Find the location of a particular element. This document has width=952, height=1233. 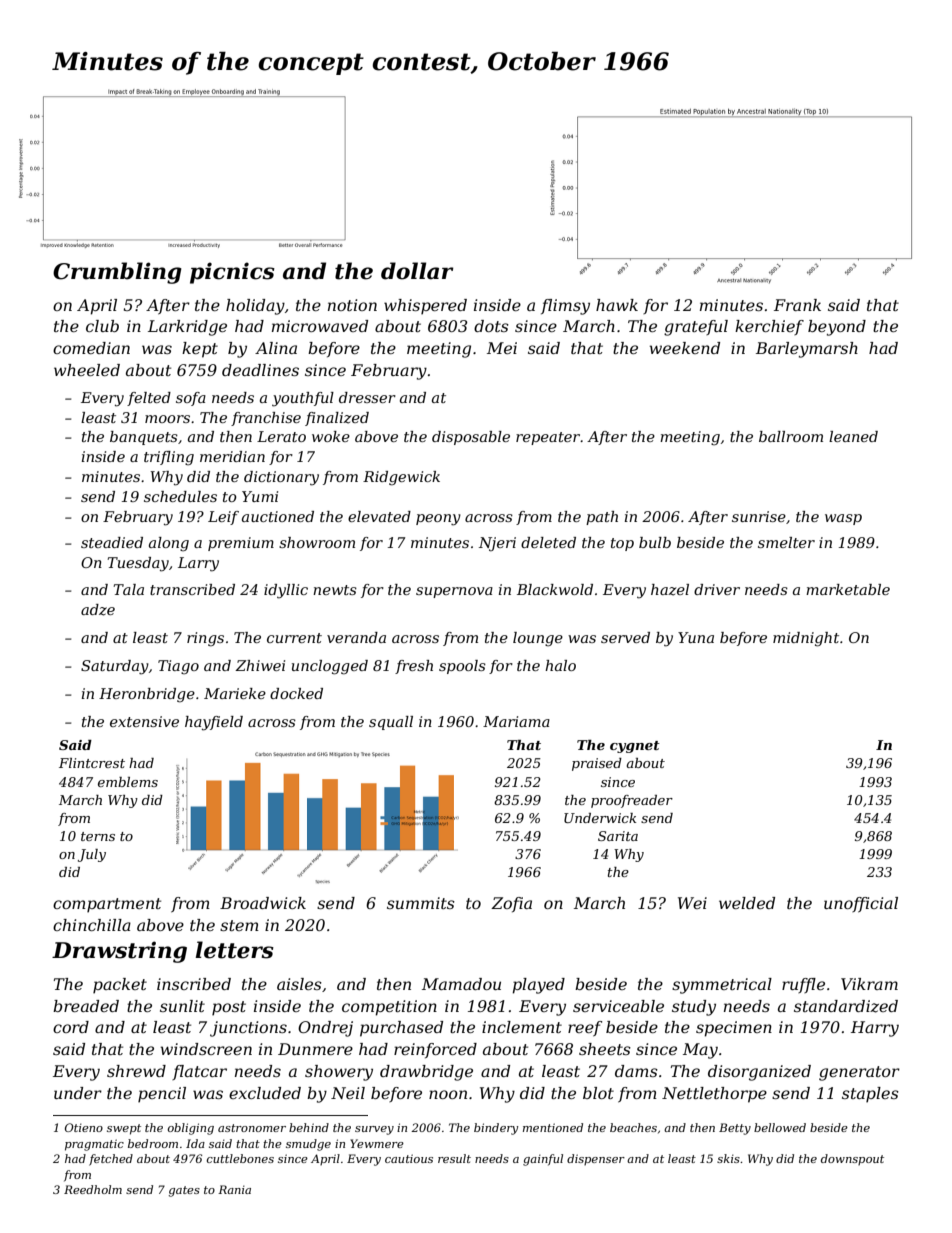

holiday is located at coordinates (255, 307).
